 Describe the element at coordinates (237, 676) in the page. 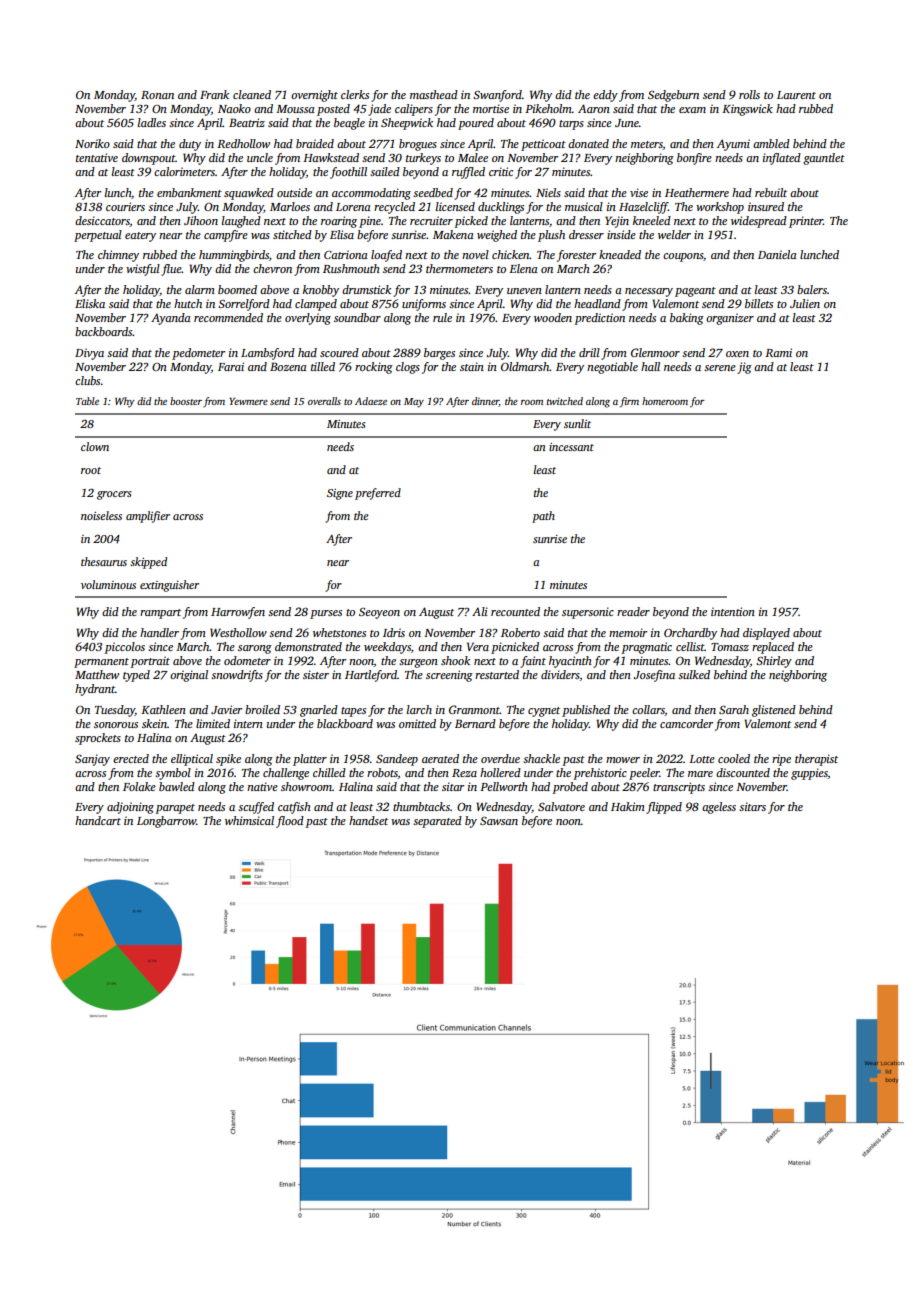

I see `snowdrifts` at that location.
